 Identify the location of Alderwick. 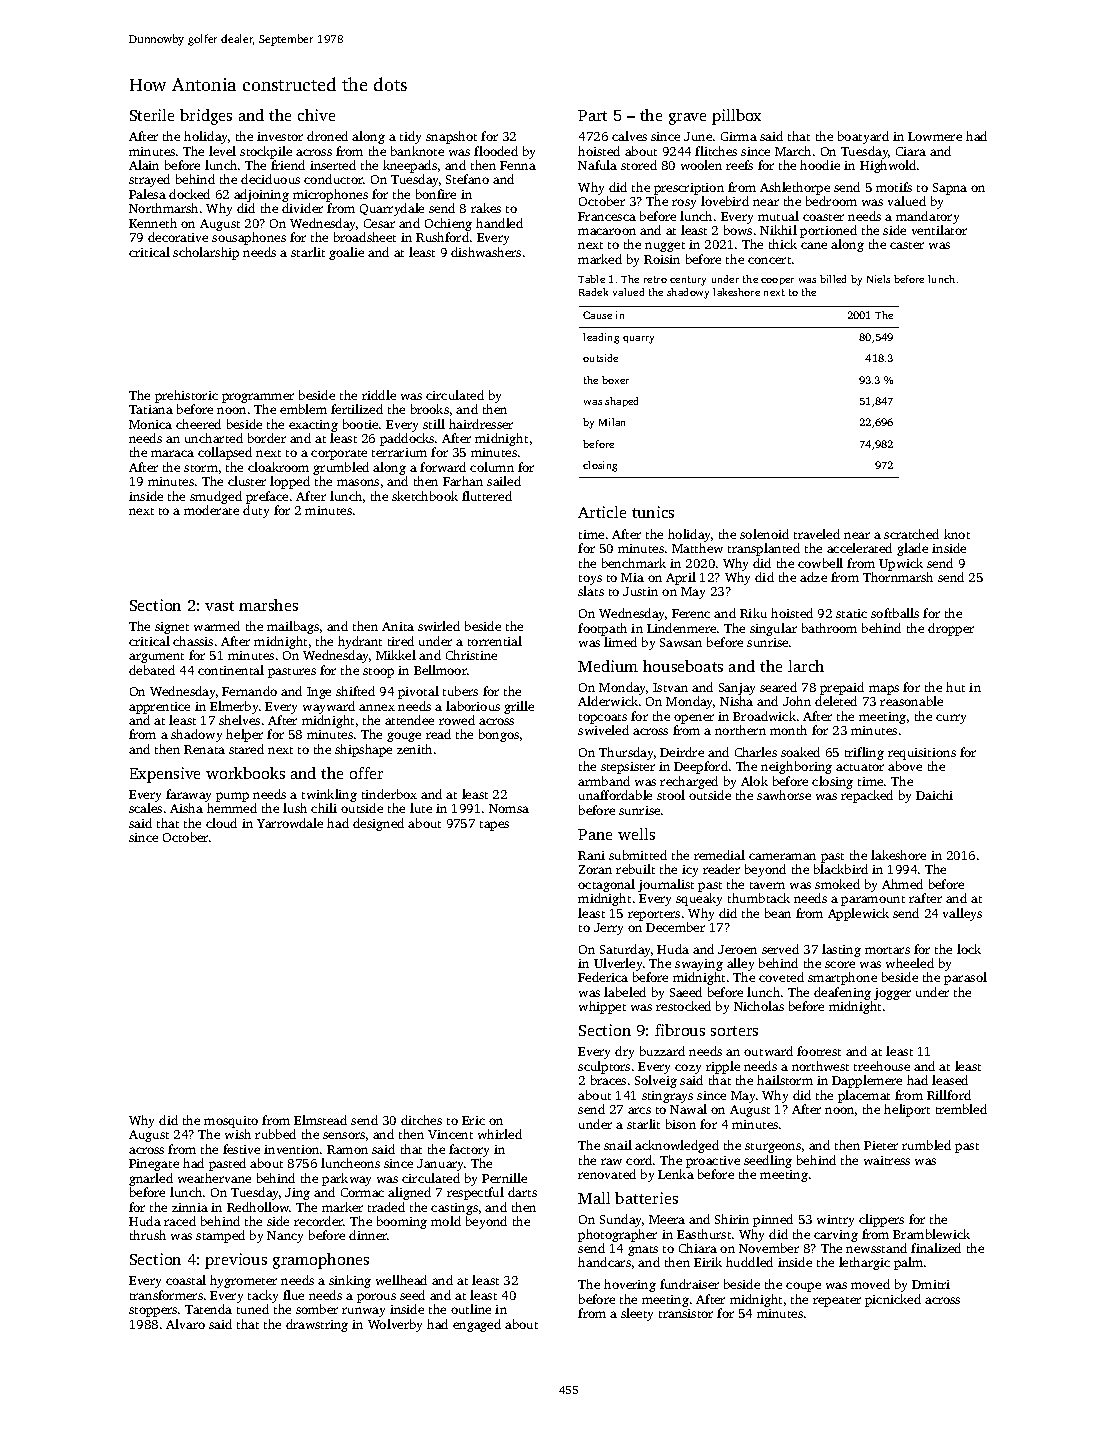
(608, 701).
